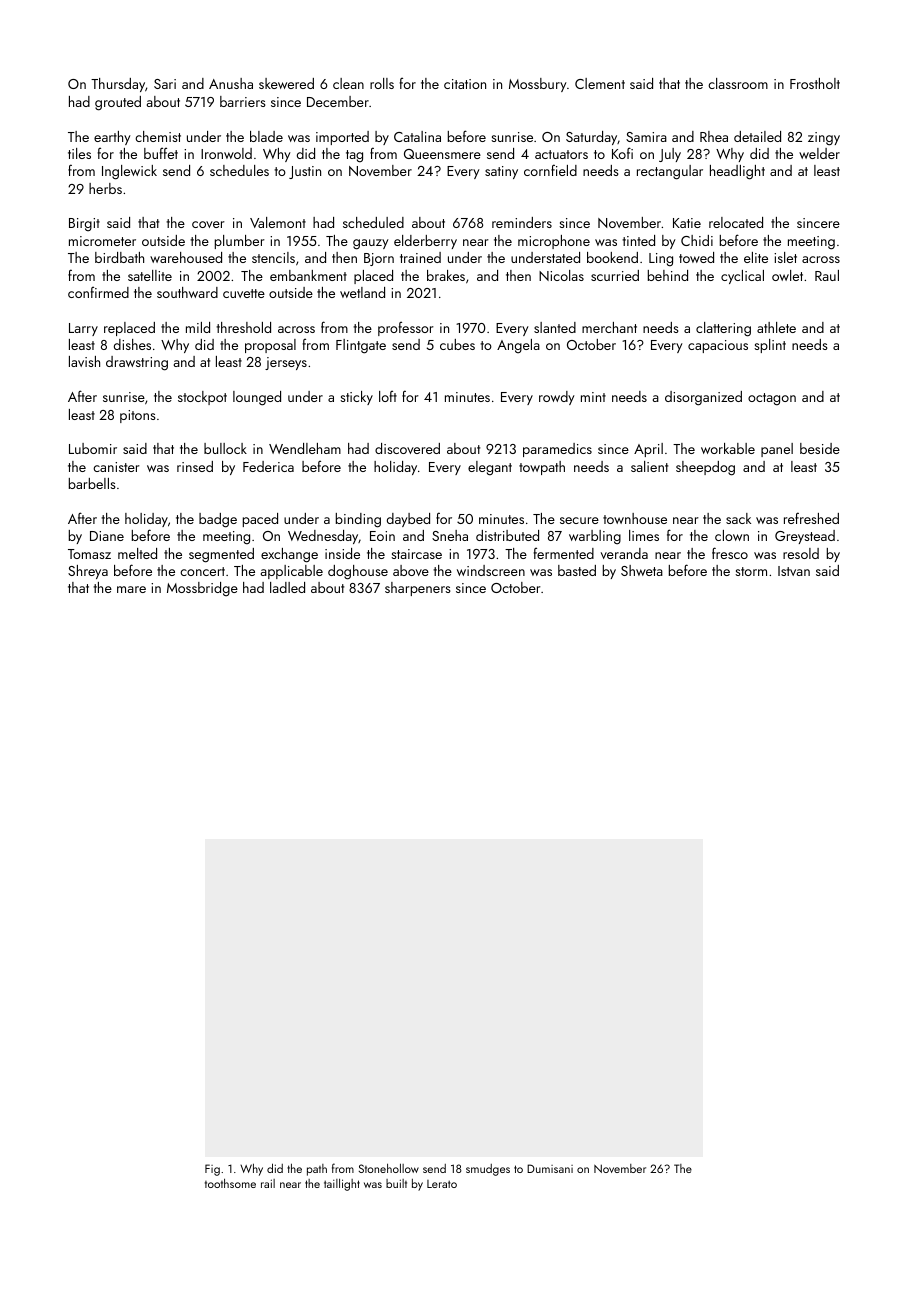  I want to click on sharpeners, so click(418, 589).
